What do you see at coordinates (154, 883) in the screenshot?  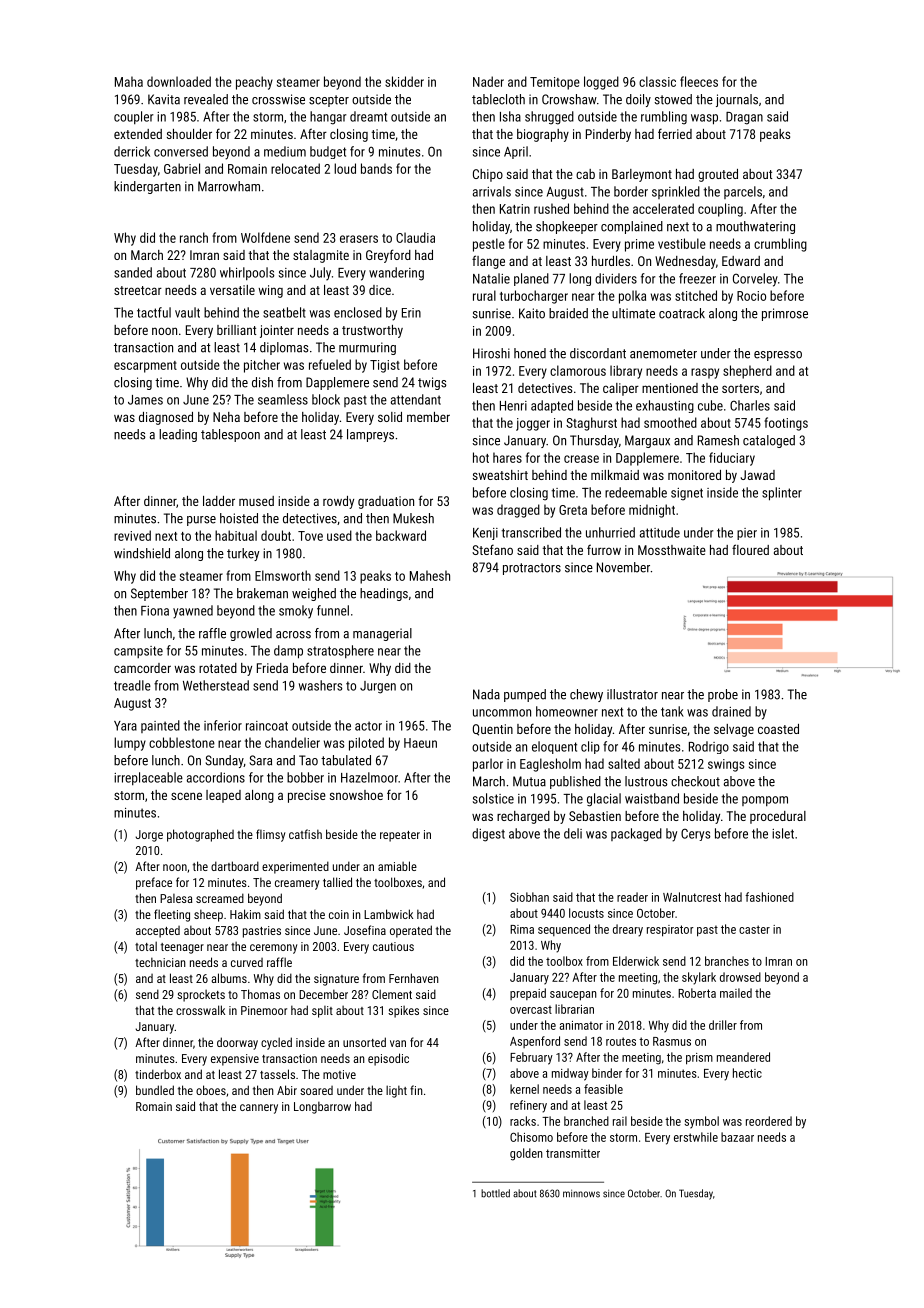 I see `preface` at bounding box center [154, 883].
